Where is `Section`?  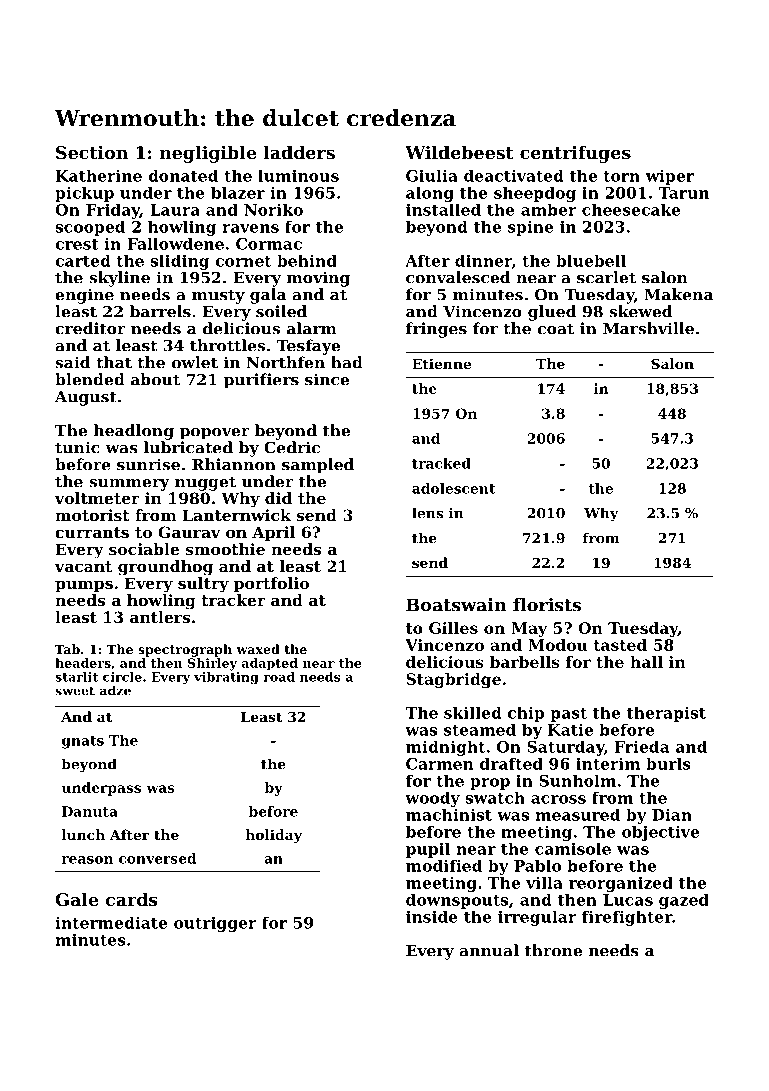 Section is located at coordinates (92, 152).
